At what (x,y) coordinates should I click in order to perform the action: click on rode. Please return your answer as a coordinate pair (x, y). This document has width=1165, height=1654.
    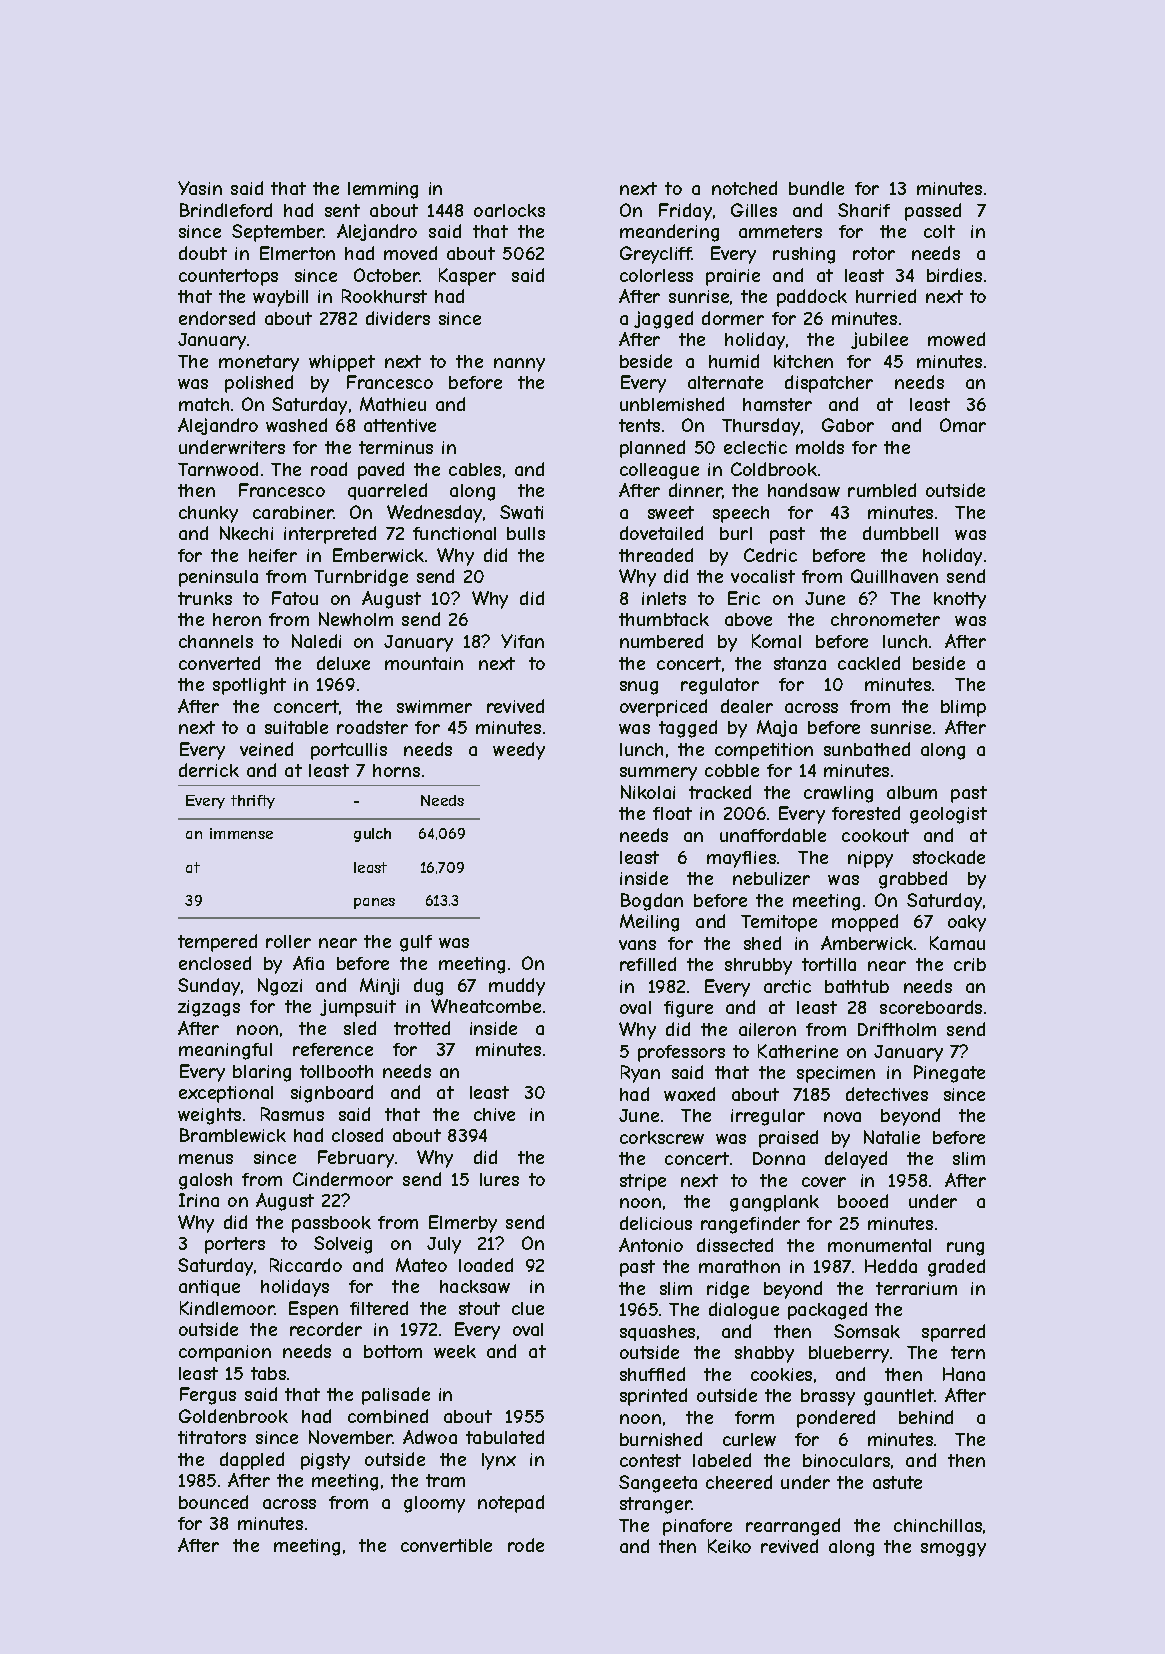
    Looking at the image, I should click on (526, 1545).
